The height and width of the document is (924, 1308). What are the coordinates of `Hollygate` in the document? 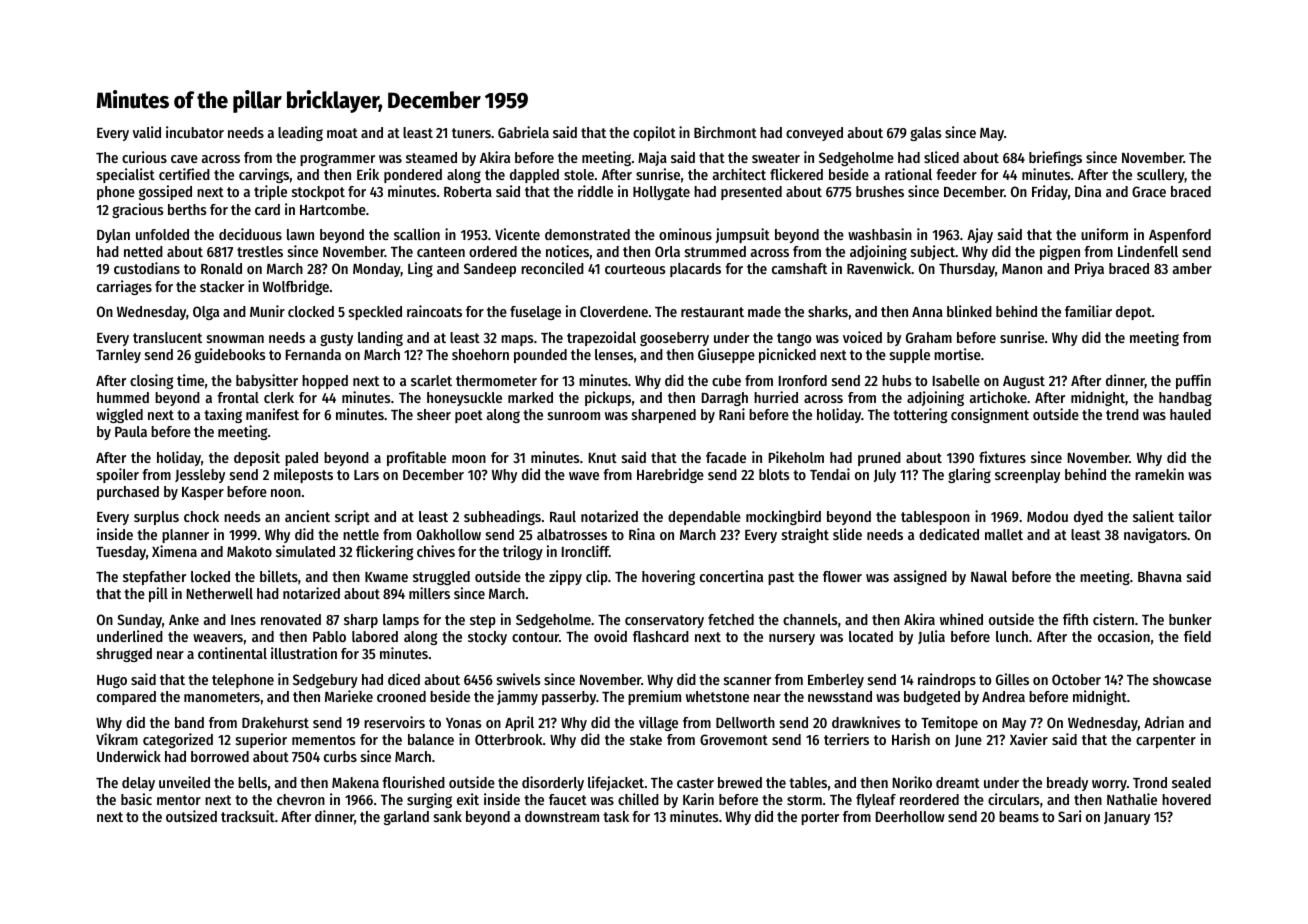 It's located at (661, 193).
